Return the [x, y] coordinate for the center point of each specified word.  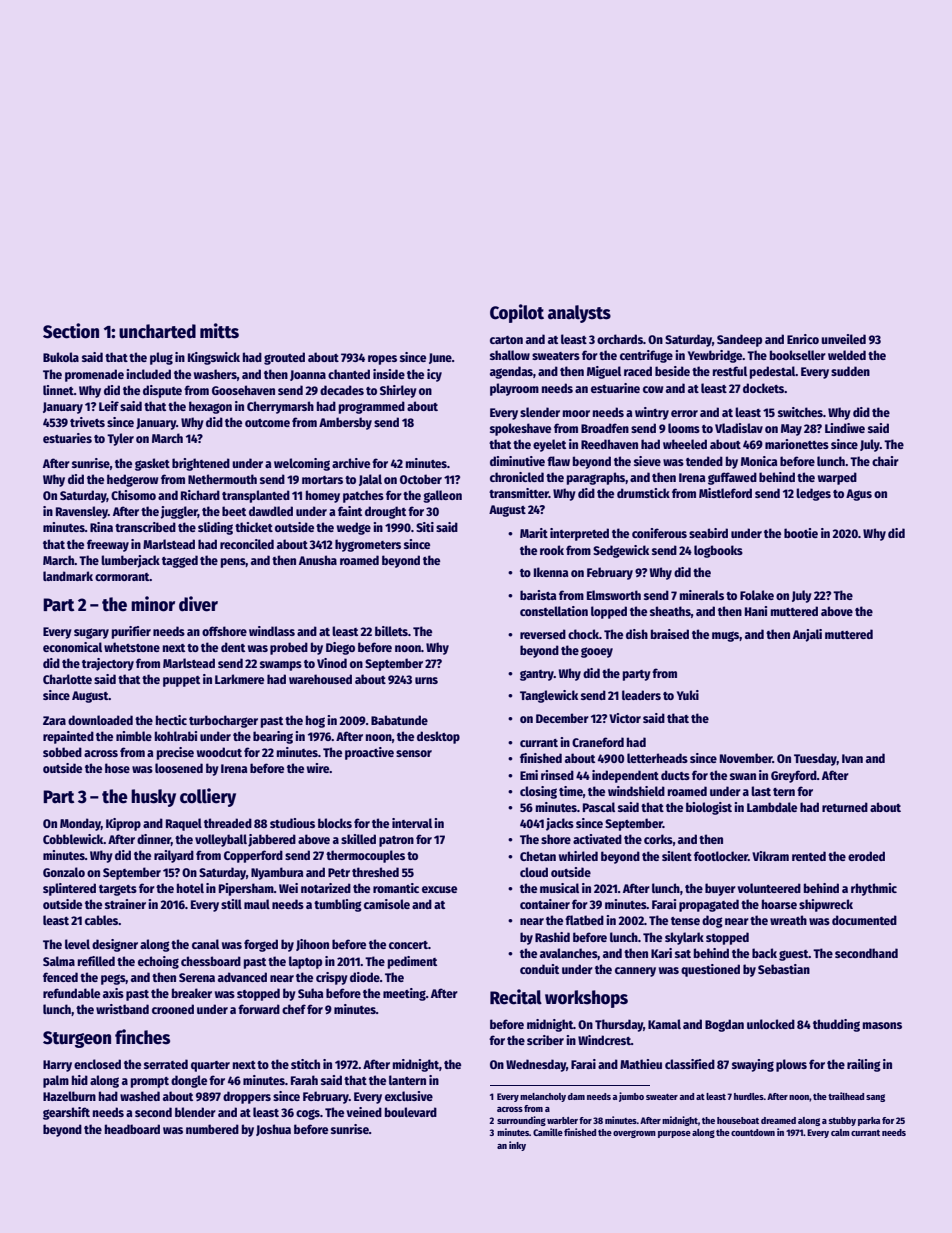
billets [391, 631]
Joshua [273, 1130]
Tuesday [815, 759]
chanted [349, 374]
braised [670, 634]
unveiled [843, 339]
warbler [562, 1120]
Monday [80, 824]
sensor [414, 753]
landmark [68, 576]
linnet [58, 390]
